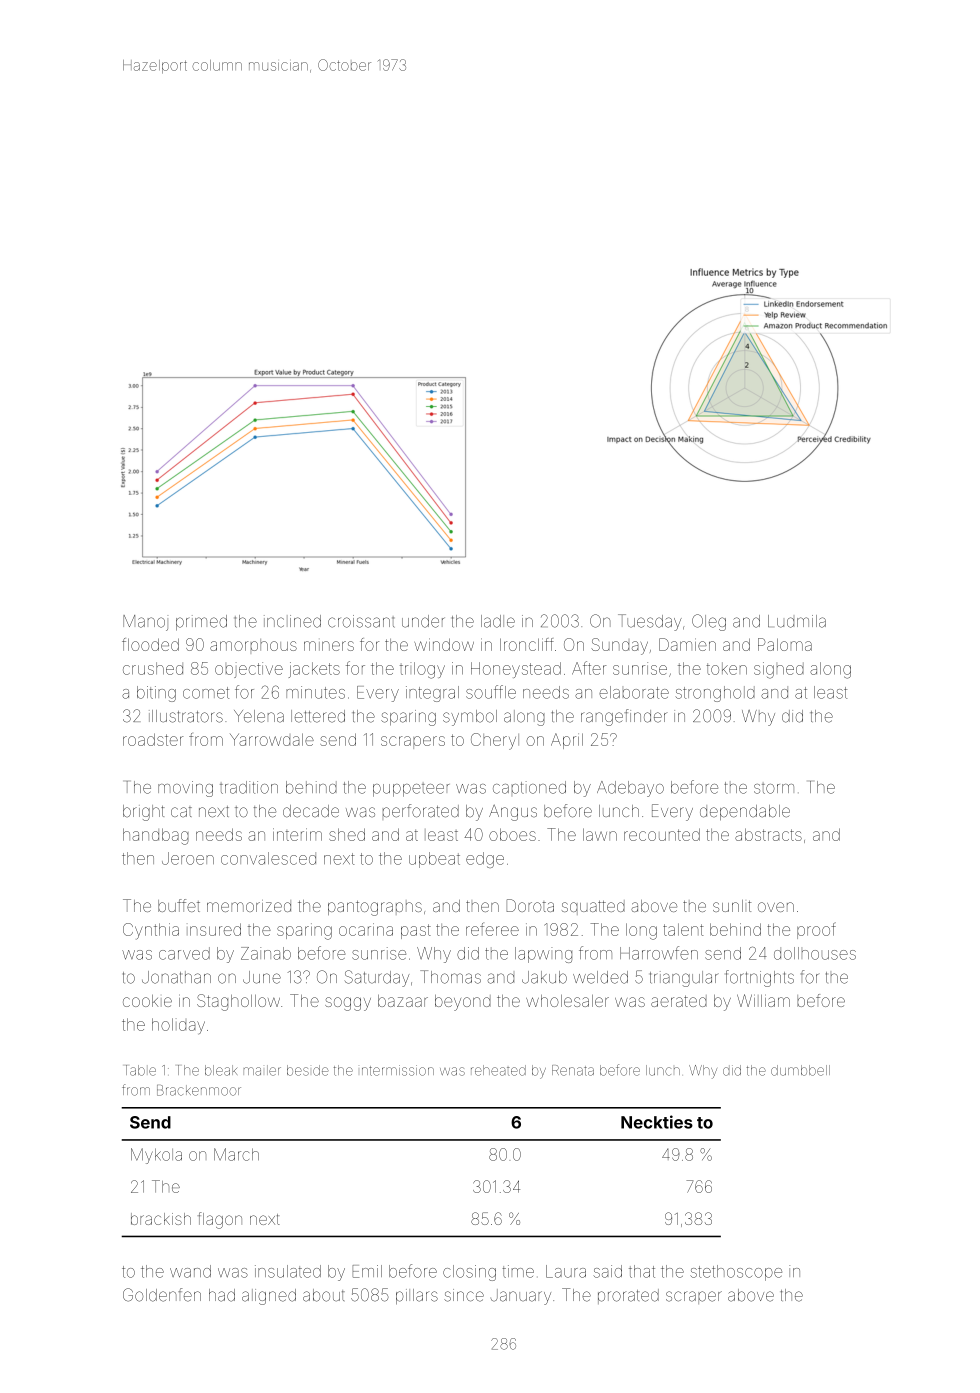 The width and height of the image is (980, 1393). What do you see at coordinates (709, 622) in the image?
I see `Oleg` at bounding box center [709, 622].
